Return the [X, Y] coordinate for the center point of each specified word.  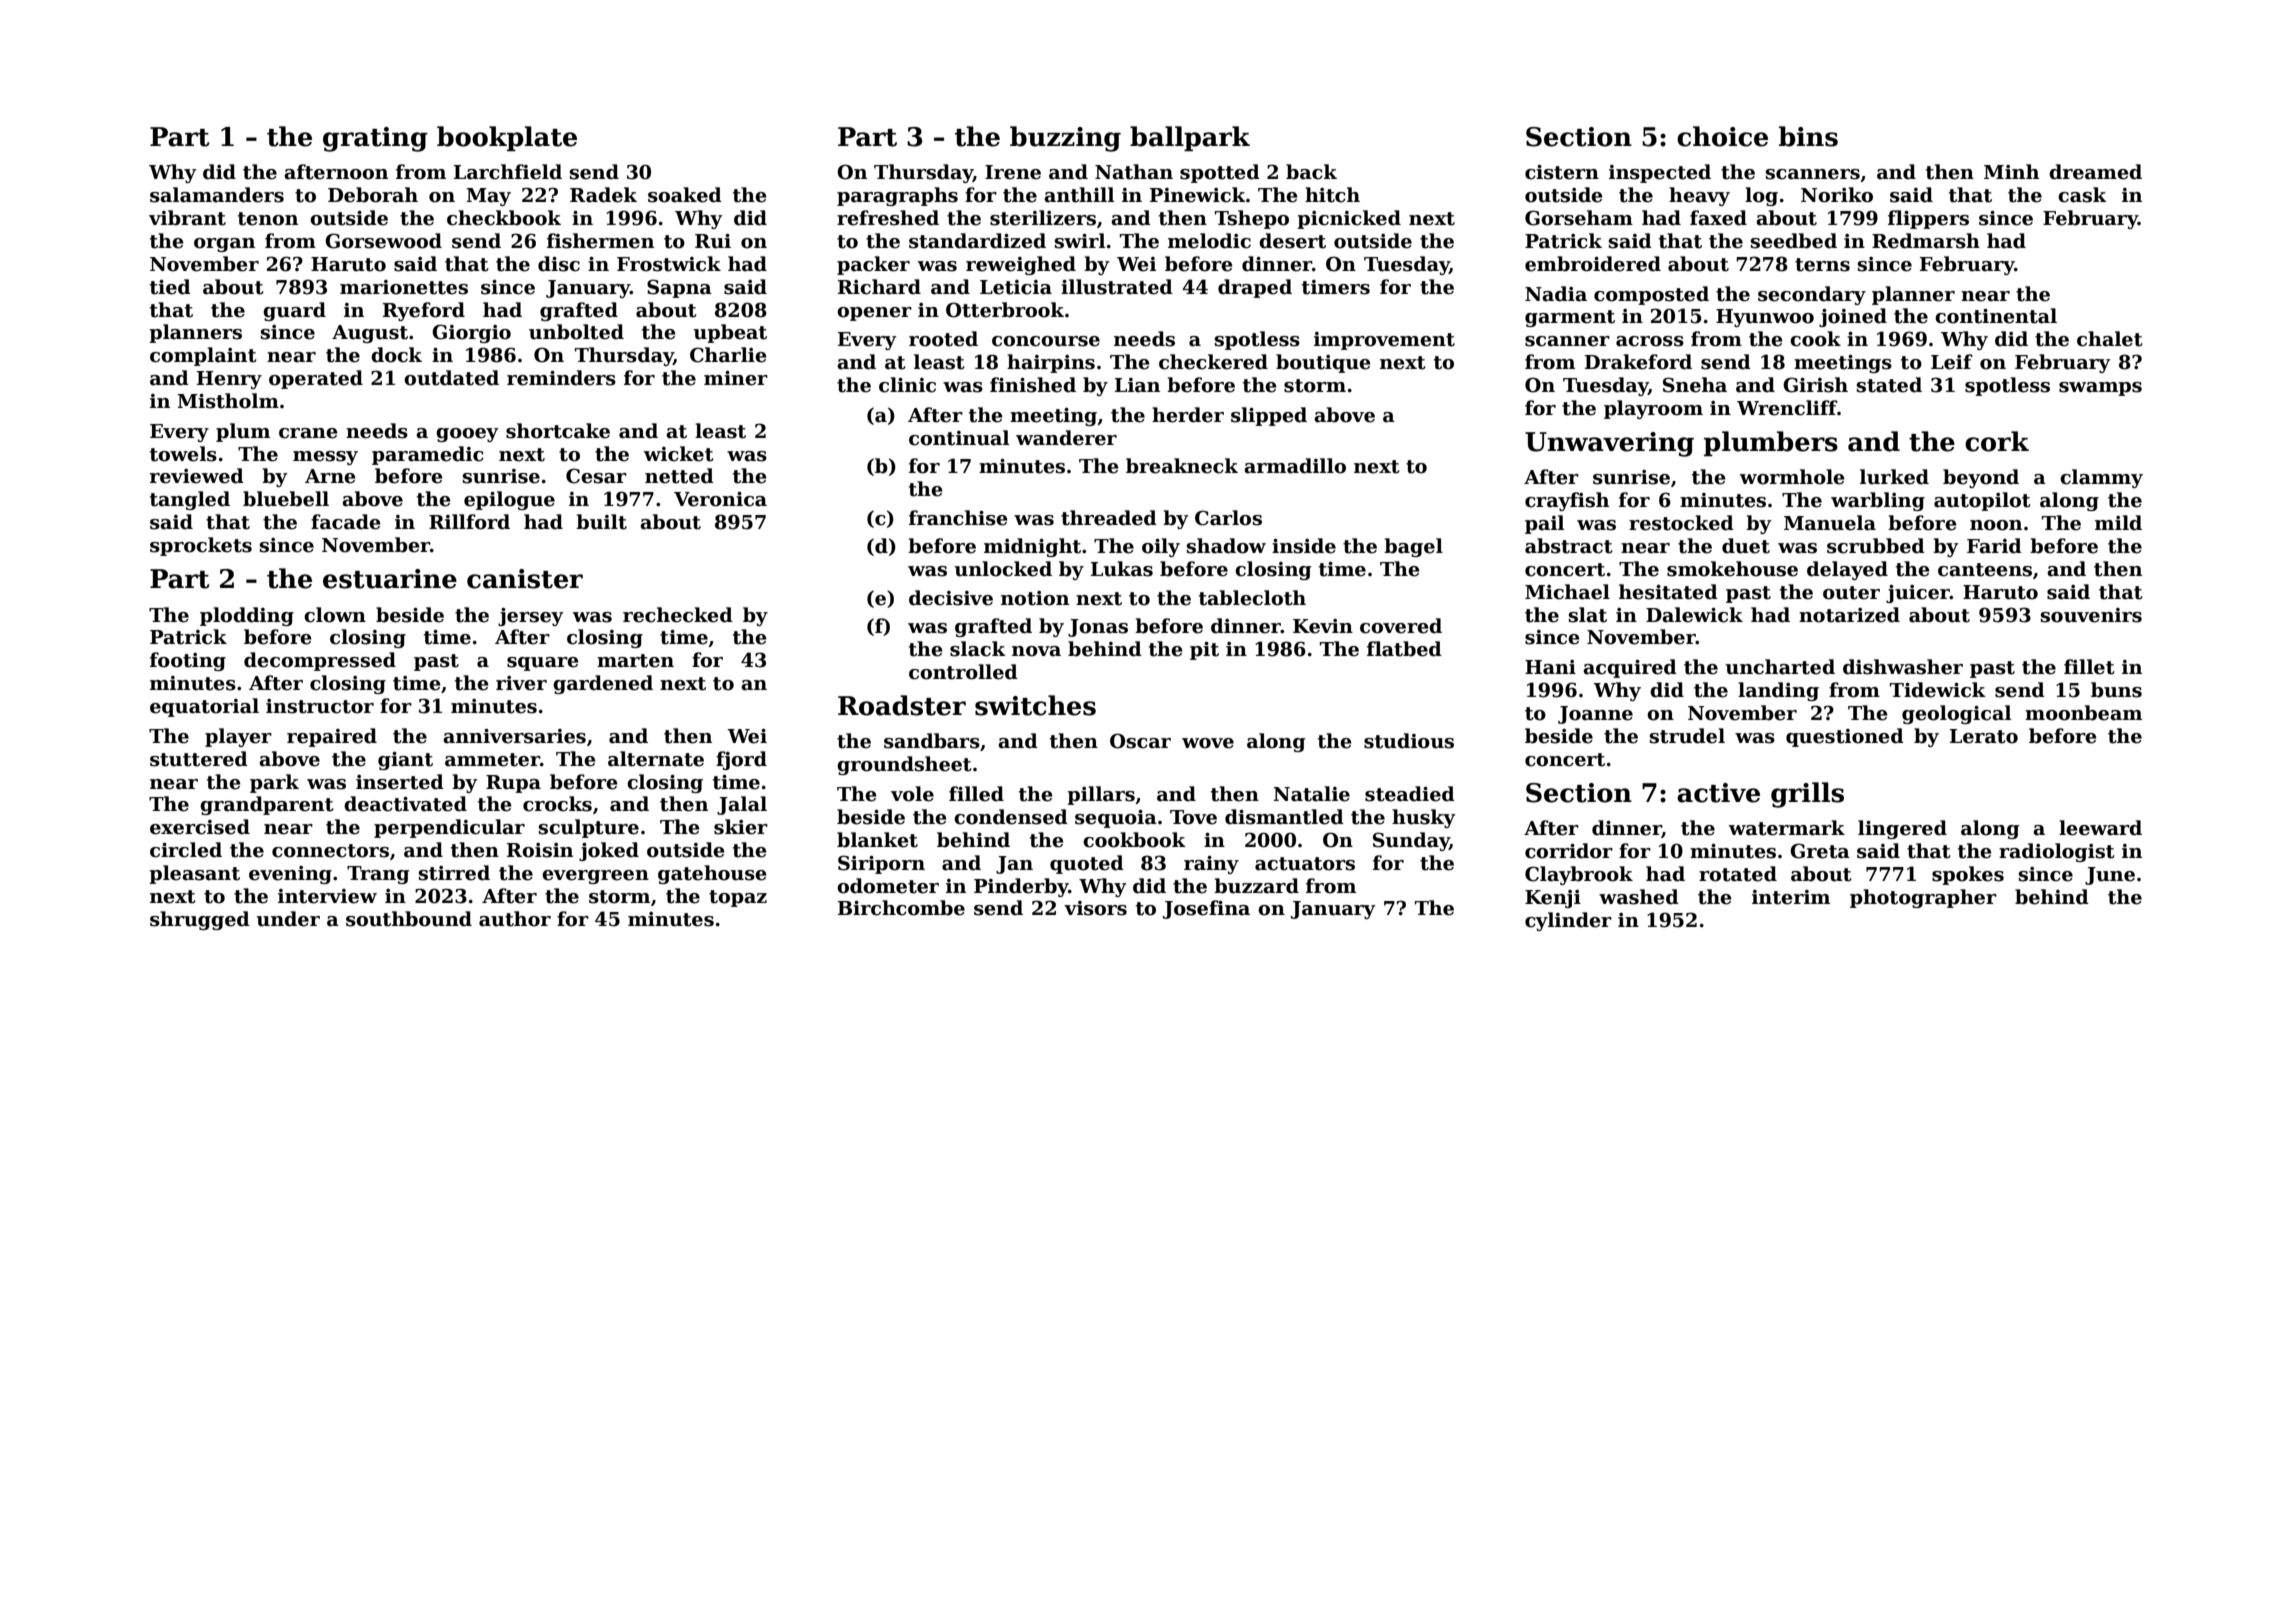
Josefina [1206, 909]
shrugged [200, 920]
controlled [963, 672]
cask [2082, 195]
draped [1255, 288]
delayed [1847, 570]
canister [525, 579]
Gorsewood [383, 241]
